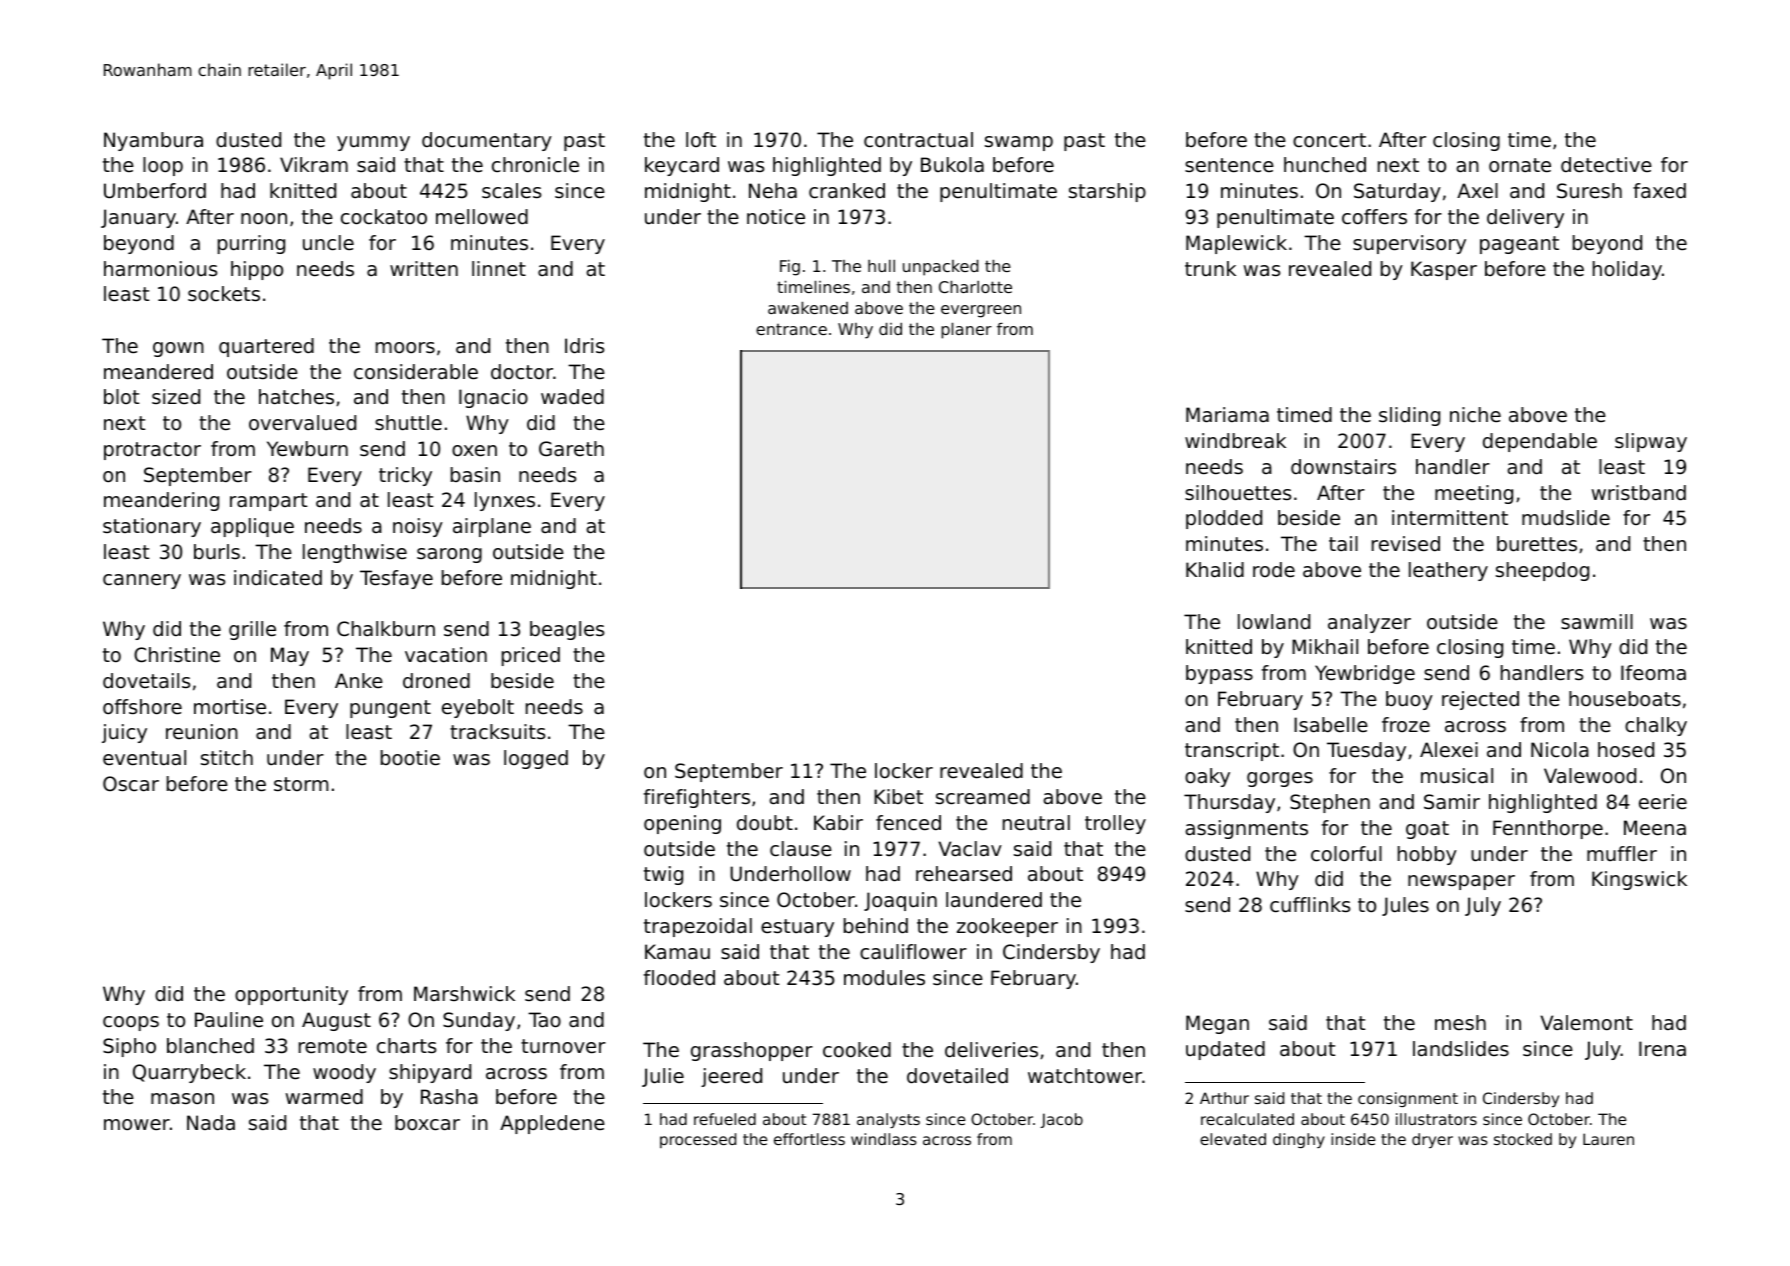 This screenshot has width=1790, height=1266. What do you see at coordinates (567, 630) in the screenshot?
I see `beagles` at bounding box center [567, 630].
